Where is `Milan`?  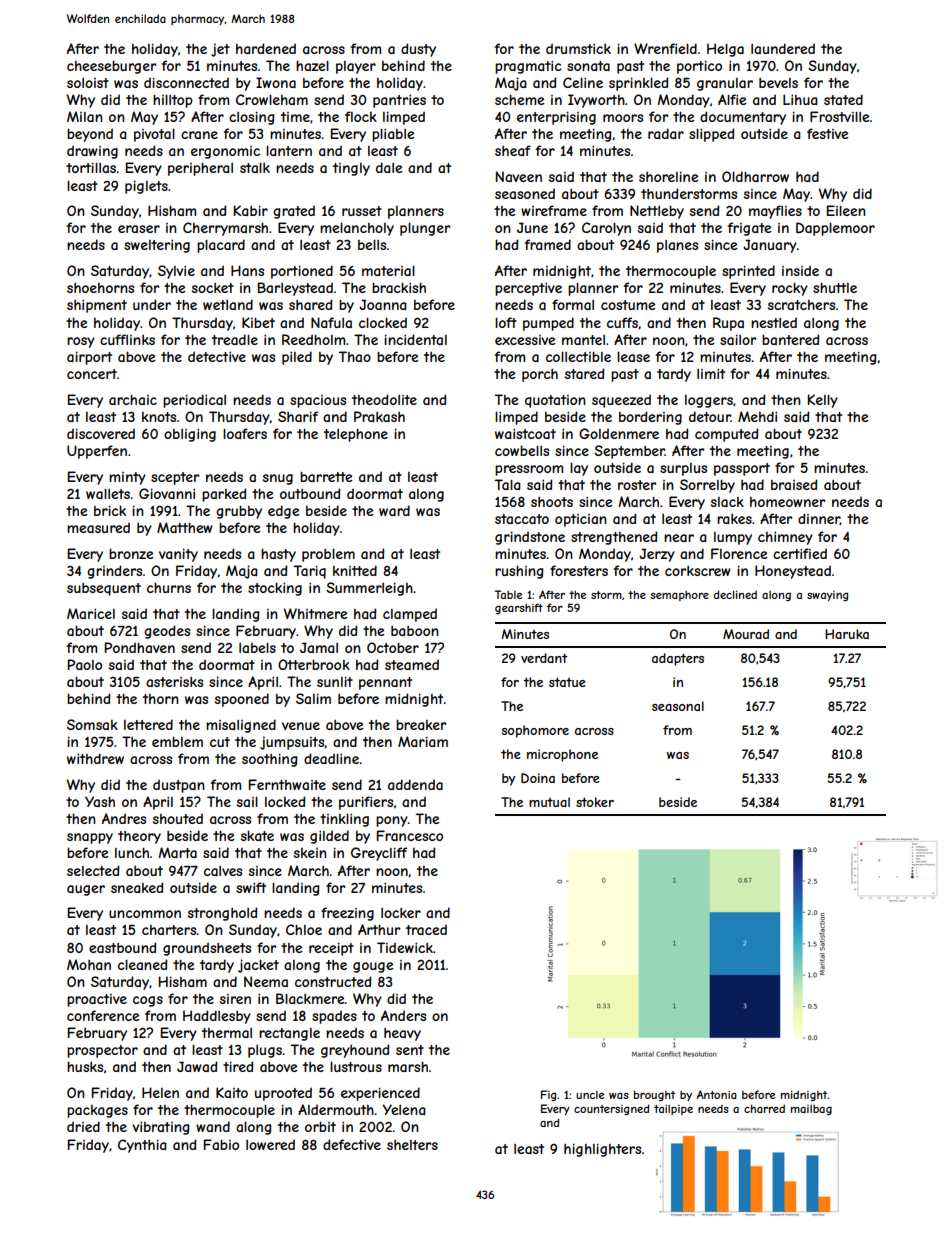 Milan is located at coordinates (85, 116).
